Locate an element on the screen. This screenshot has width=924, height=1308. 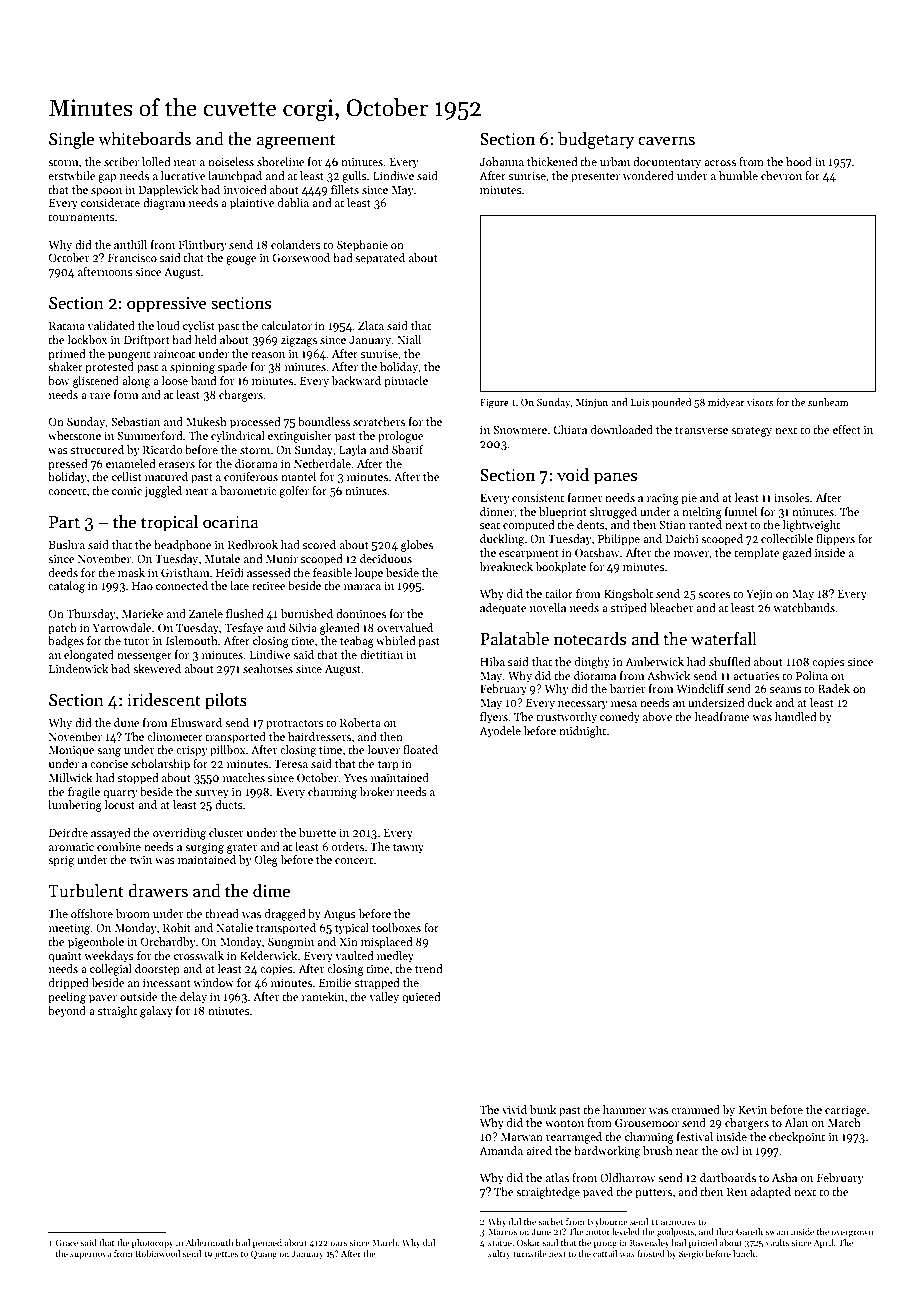
pounded is located at coordinates (671, 403).
